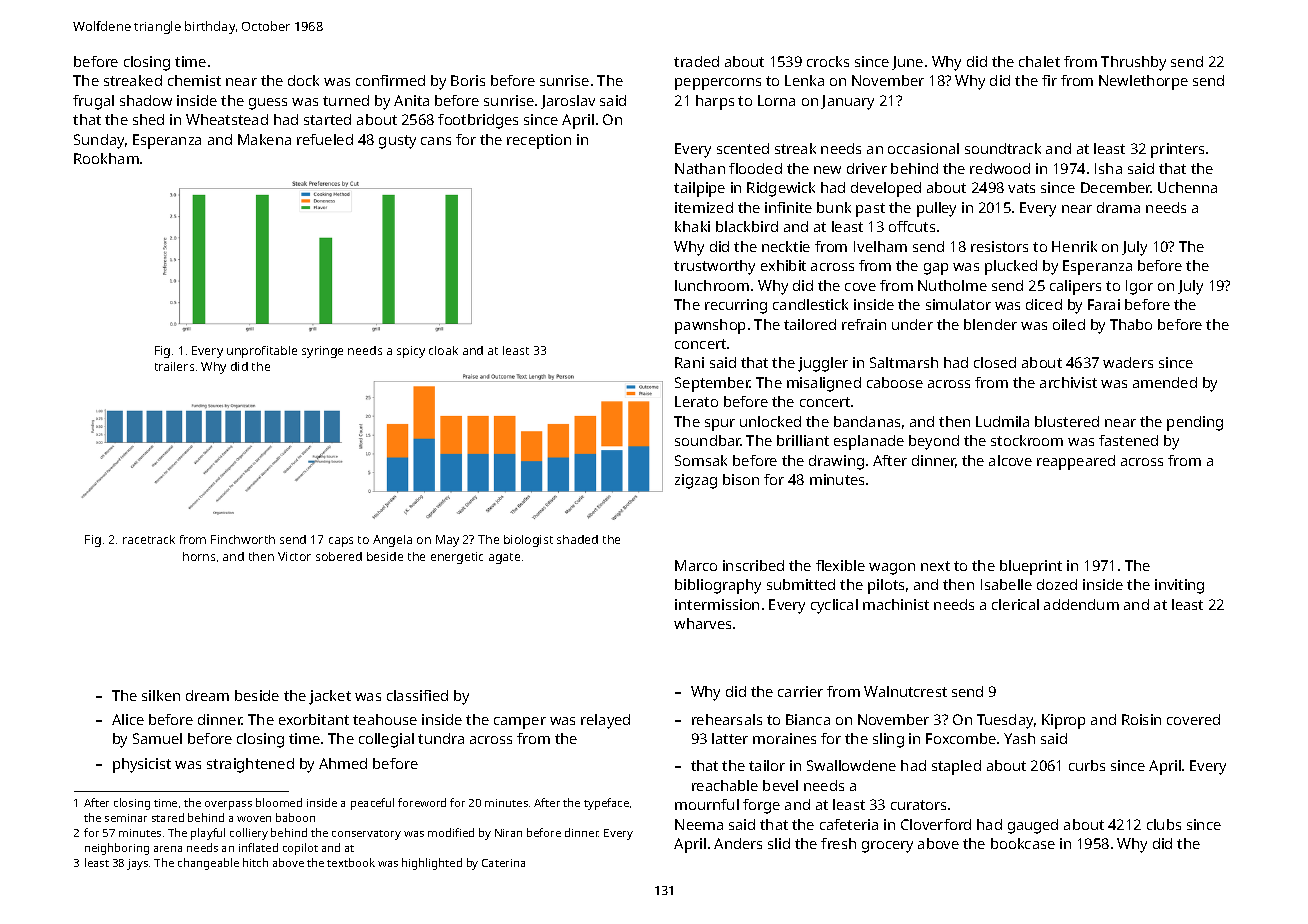 This page has height=924, width=1308. I want to click on Walnutcrest, so click(905, 691).
